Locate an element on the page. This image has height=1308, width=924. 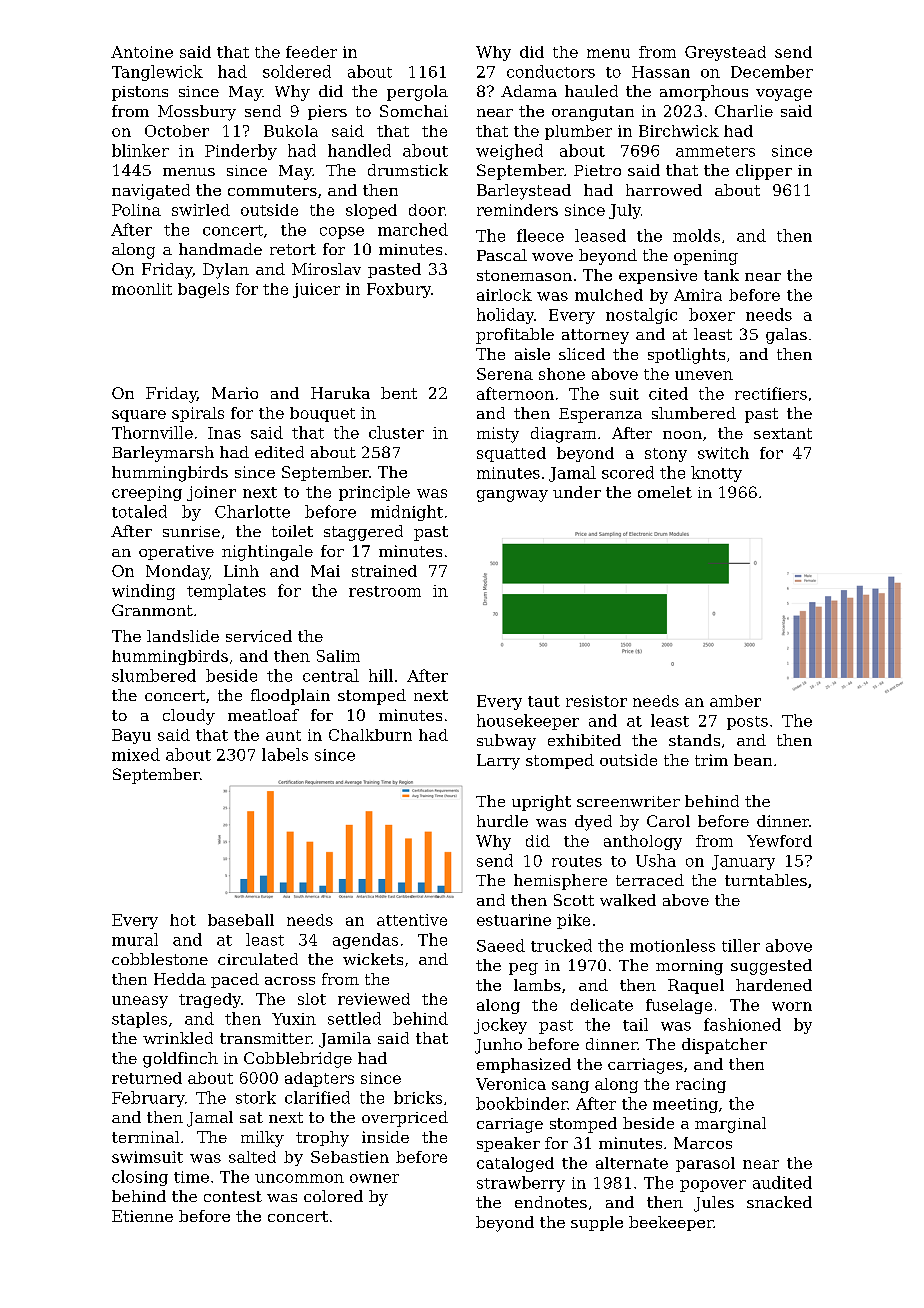
cloudy is located at coordinates (189, 717).
